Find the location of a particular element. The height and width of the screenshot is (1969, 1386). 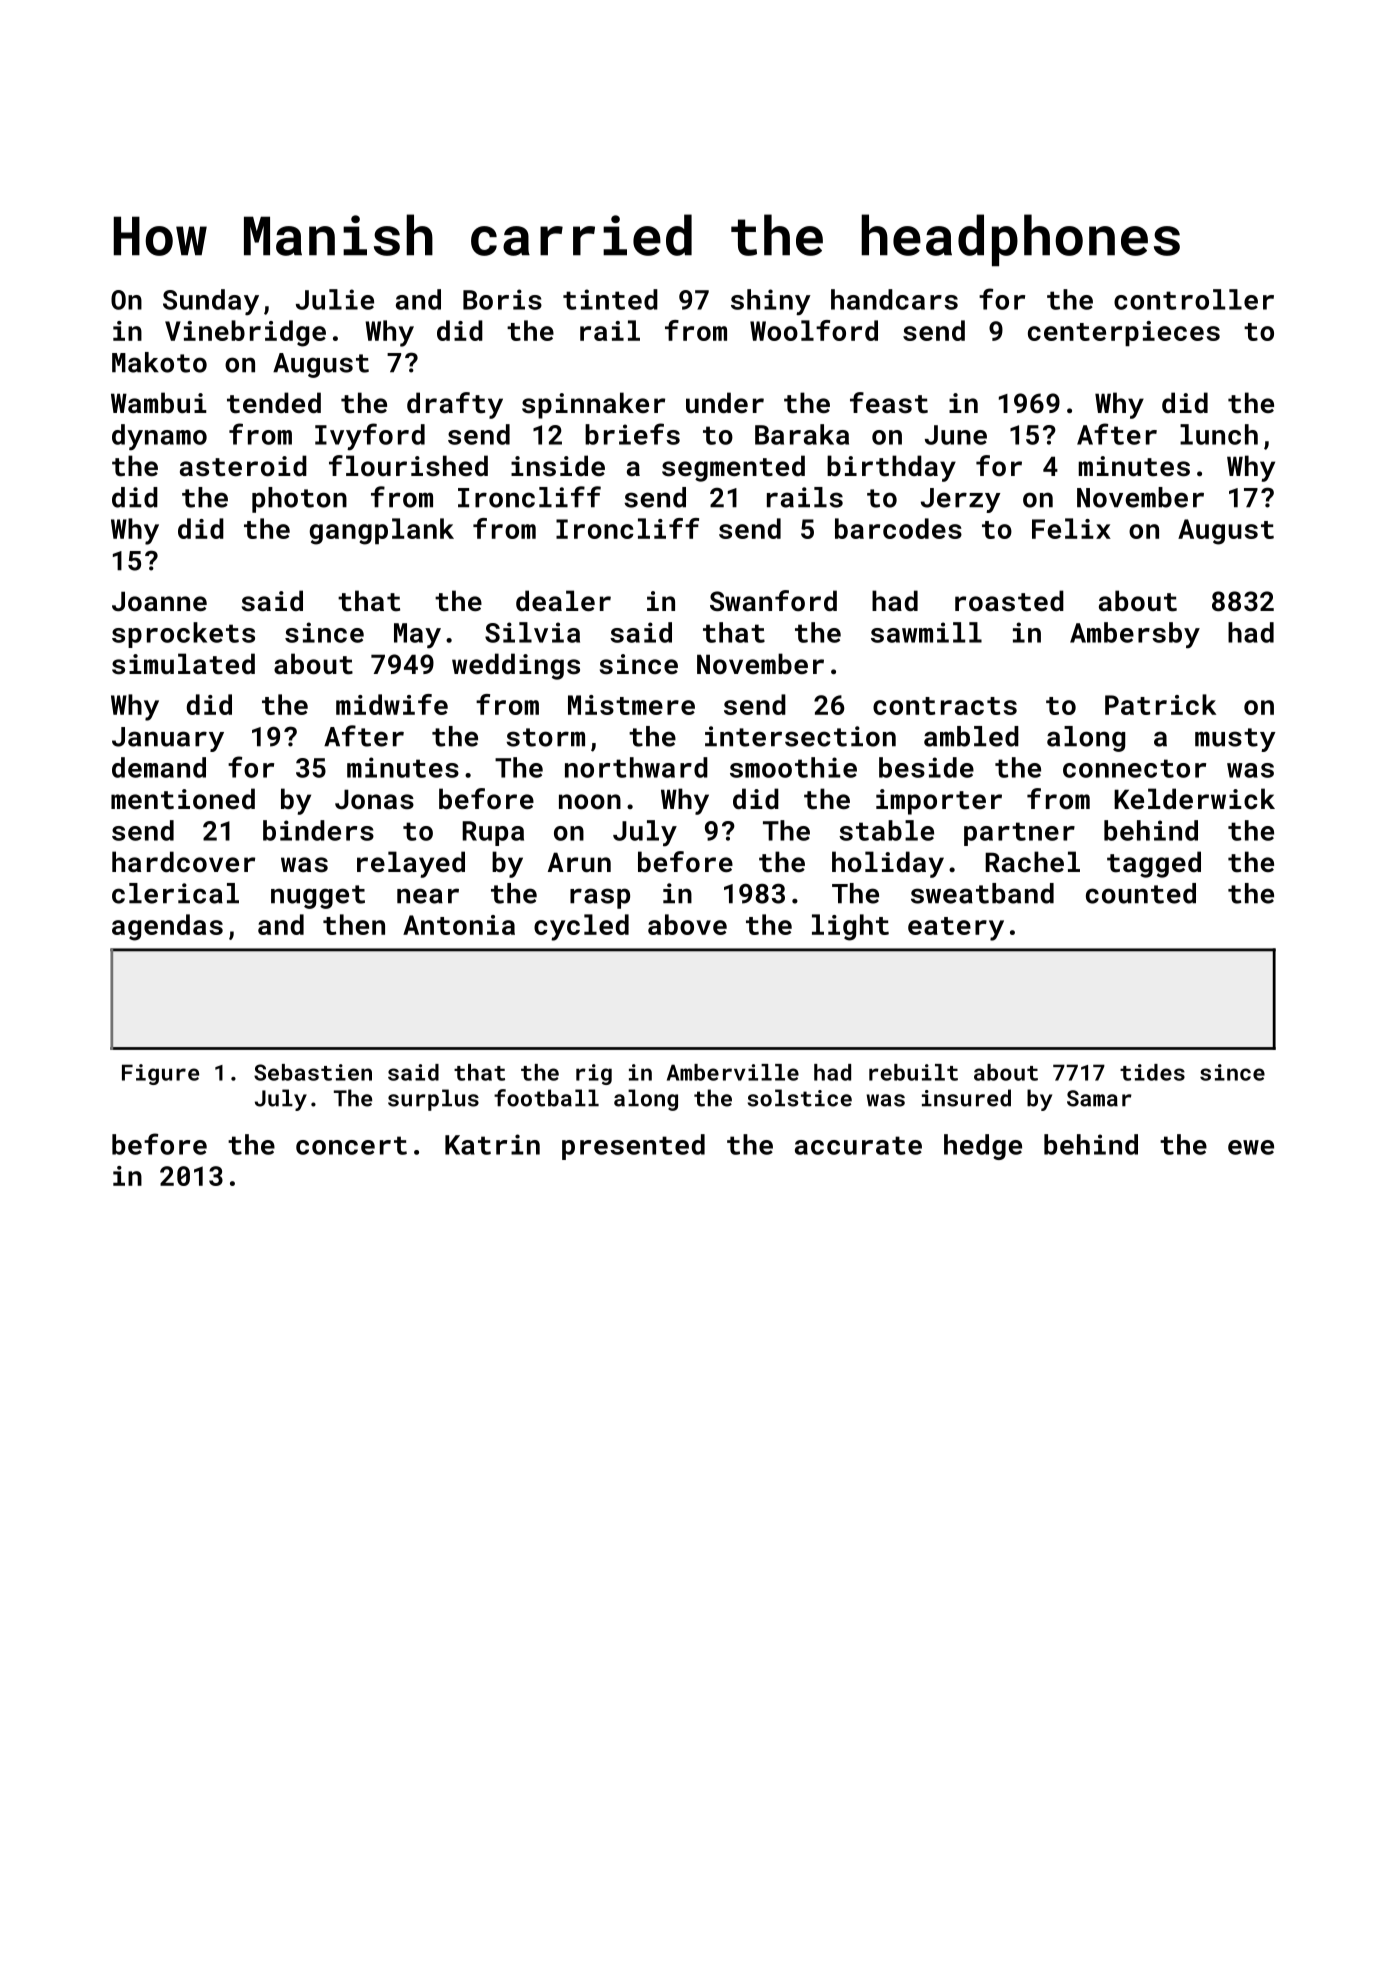

agendas is located at coordinates (167, 927).
